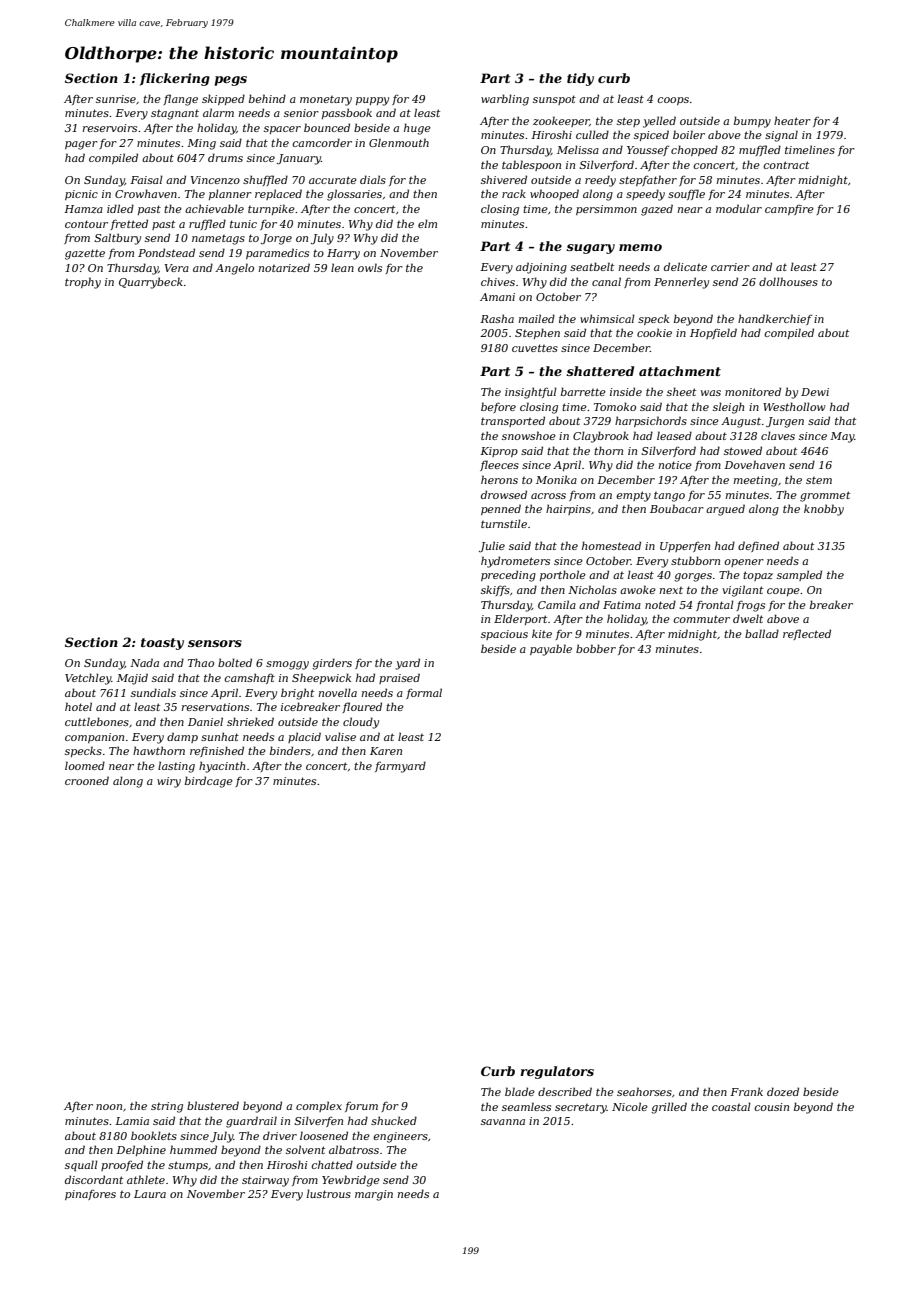 The height and width of the page is (1308, 924). Describe the element at coordinates (557, 1072) in the page. I see `regulators` at that location.
